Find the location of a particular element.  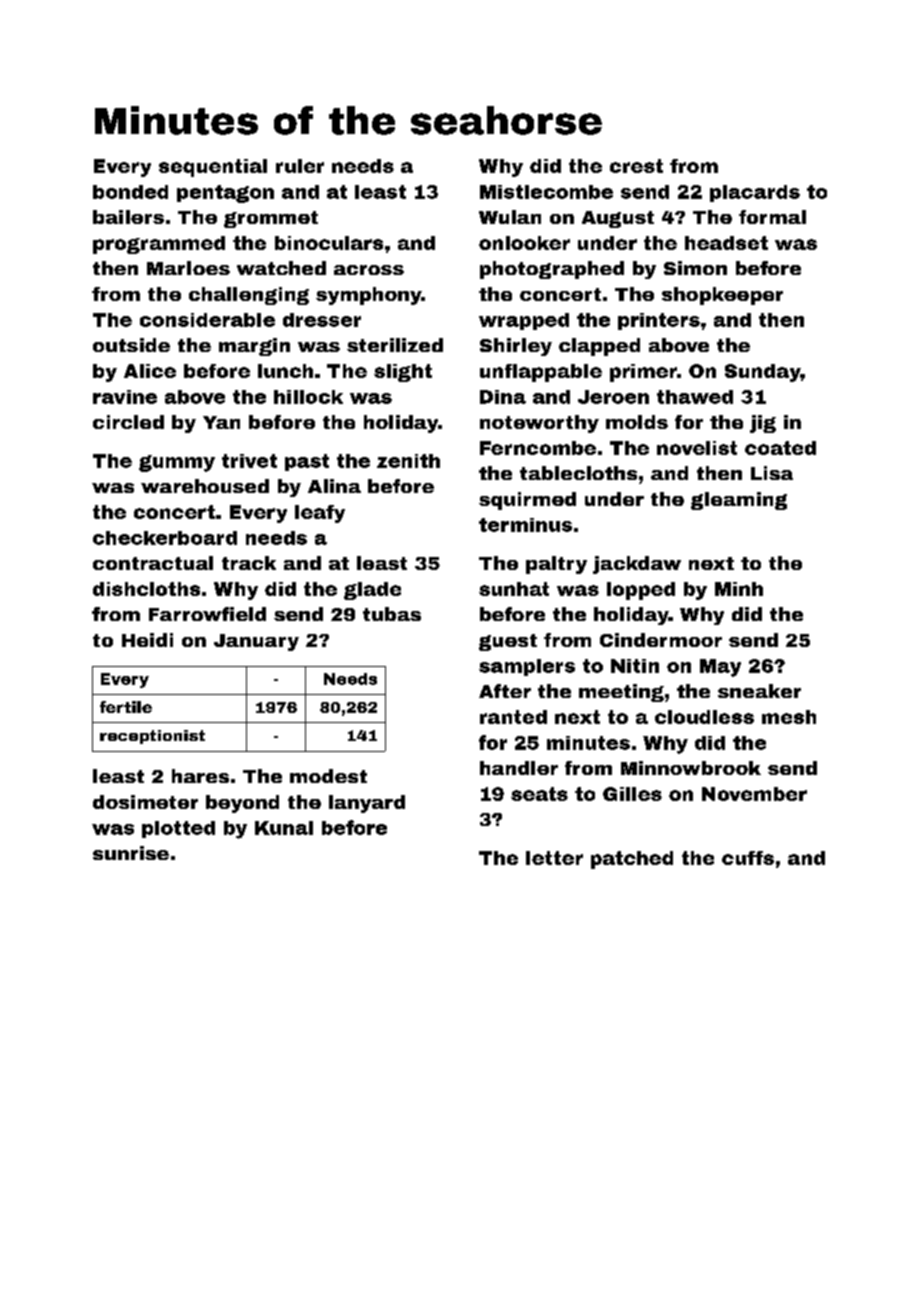

Heidi is located at coordinates (147, 640).
